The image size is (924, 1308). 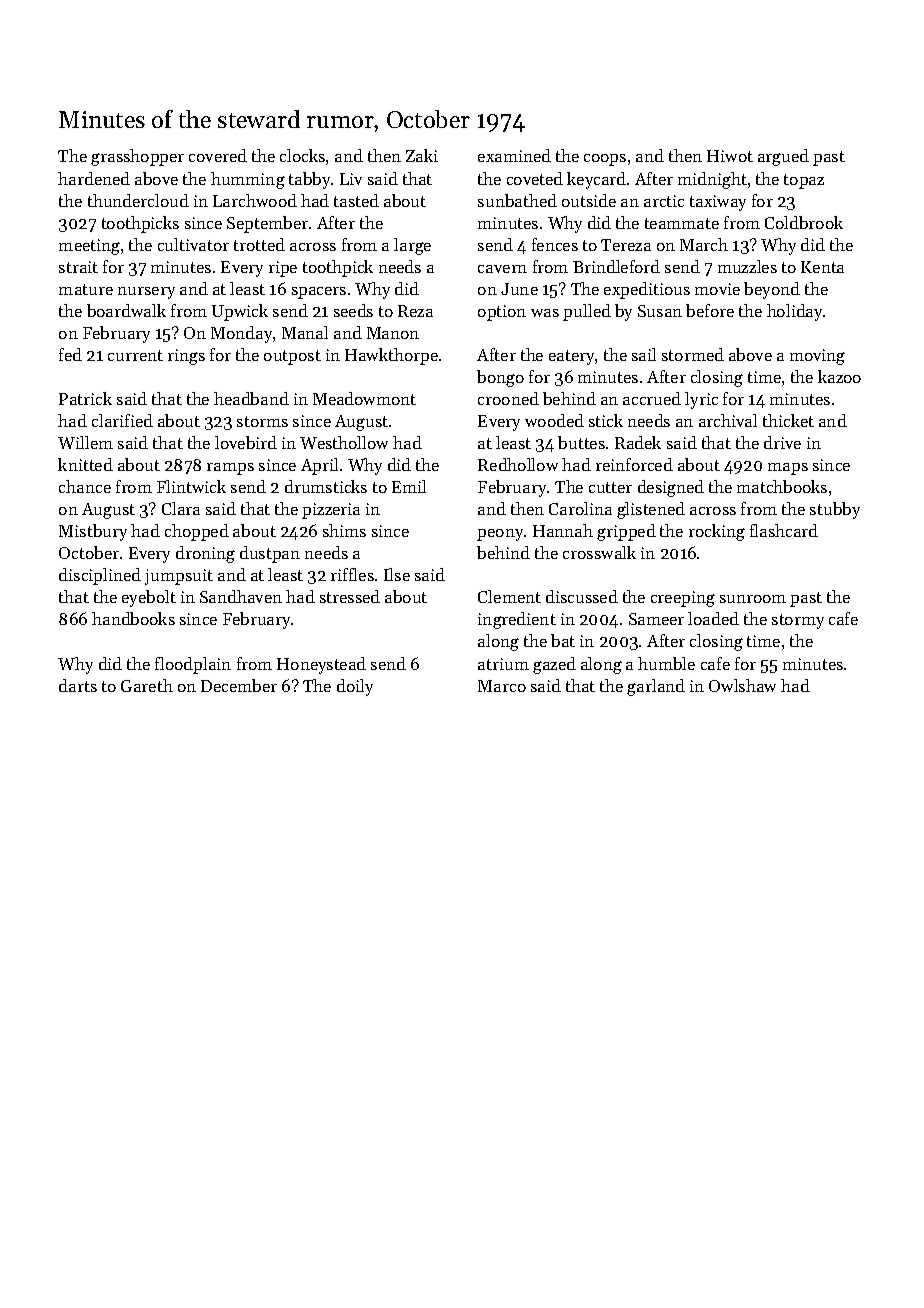 What do you see at coordinates (652, 398) in the screenshot?
I see `accrued` at bounding box center [652, 398].
